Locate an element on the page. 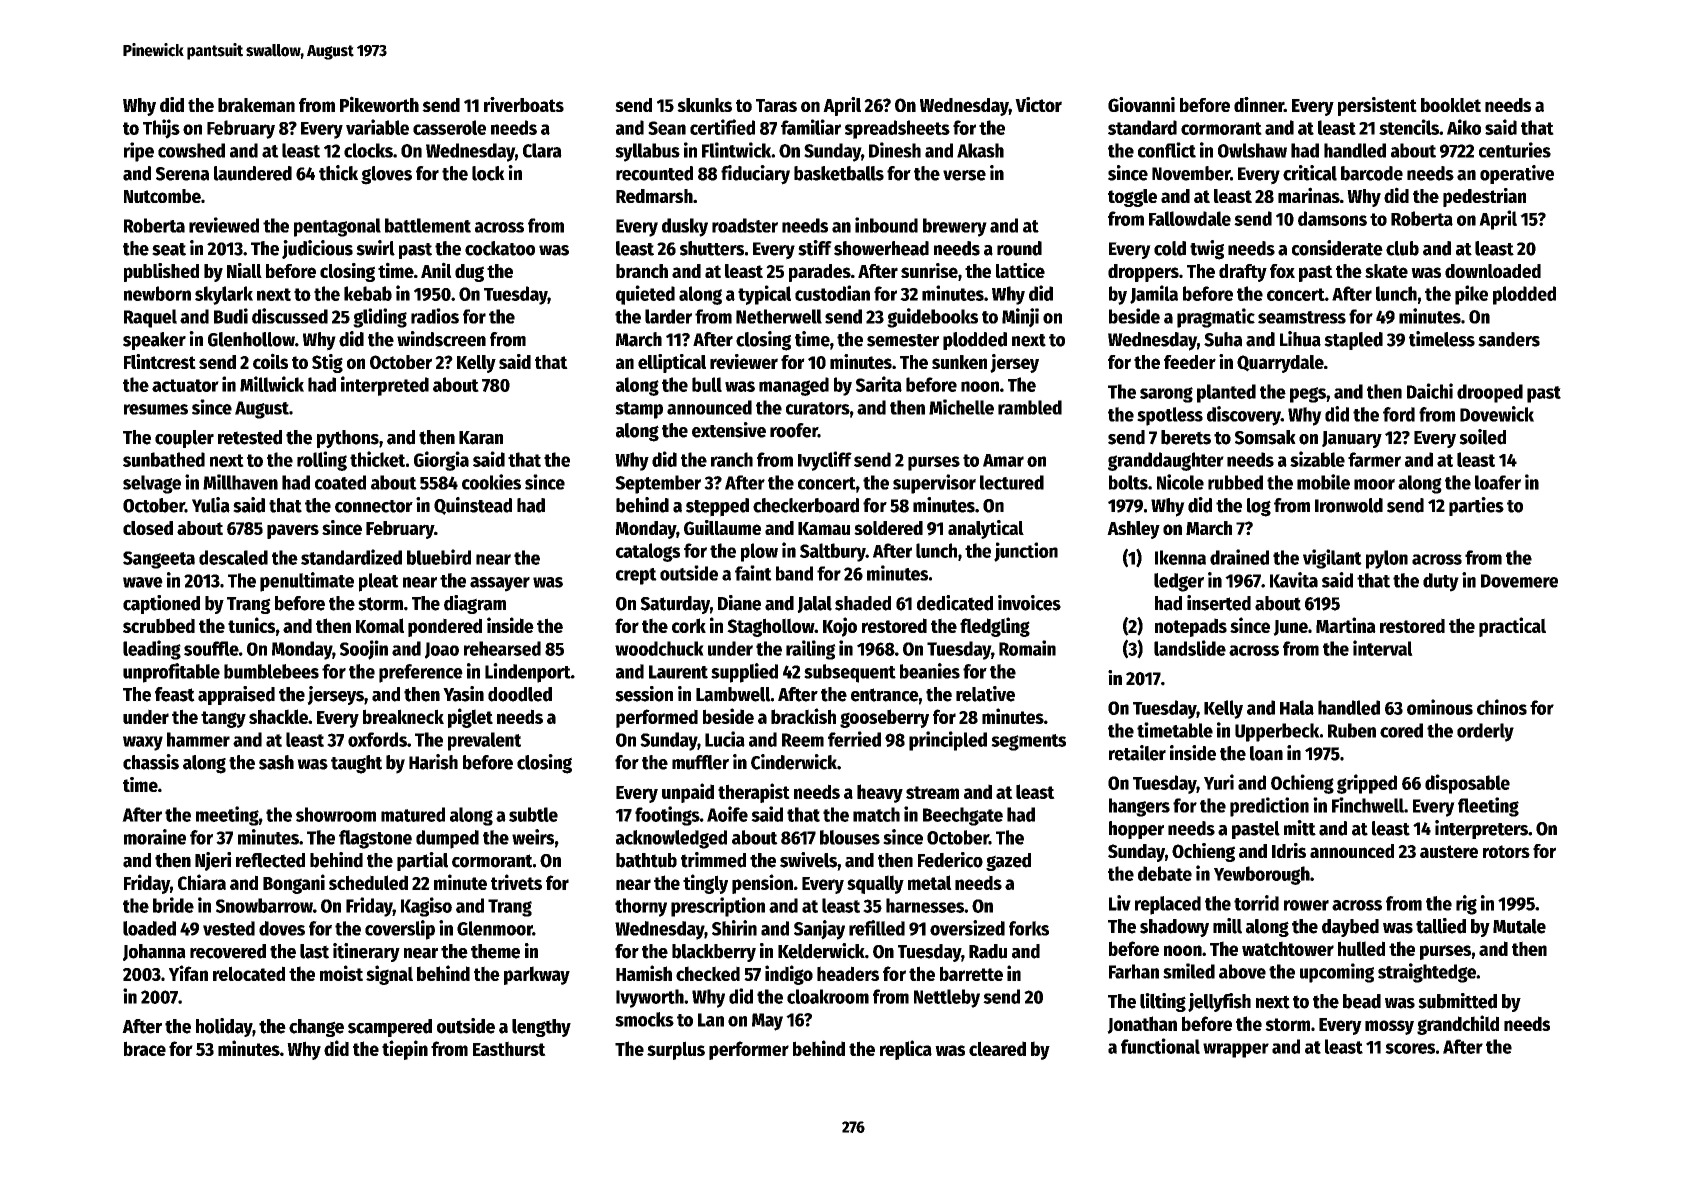 The height and width of the document is (1190, 1684). sunken is located at coordinates (959, 362).
